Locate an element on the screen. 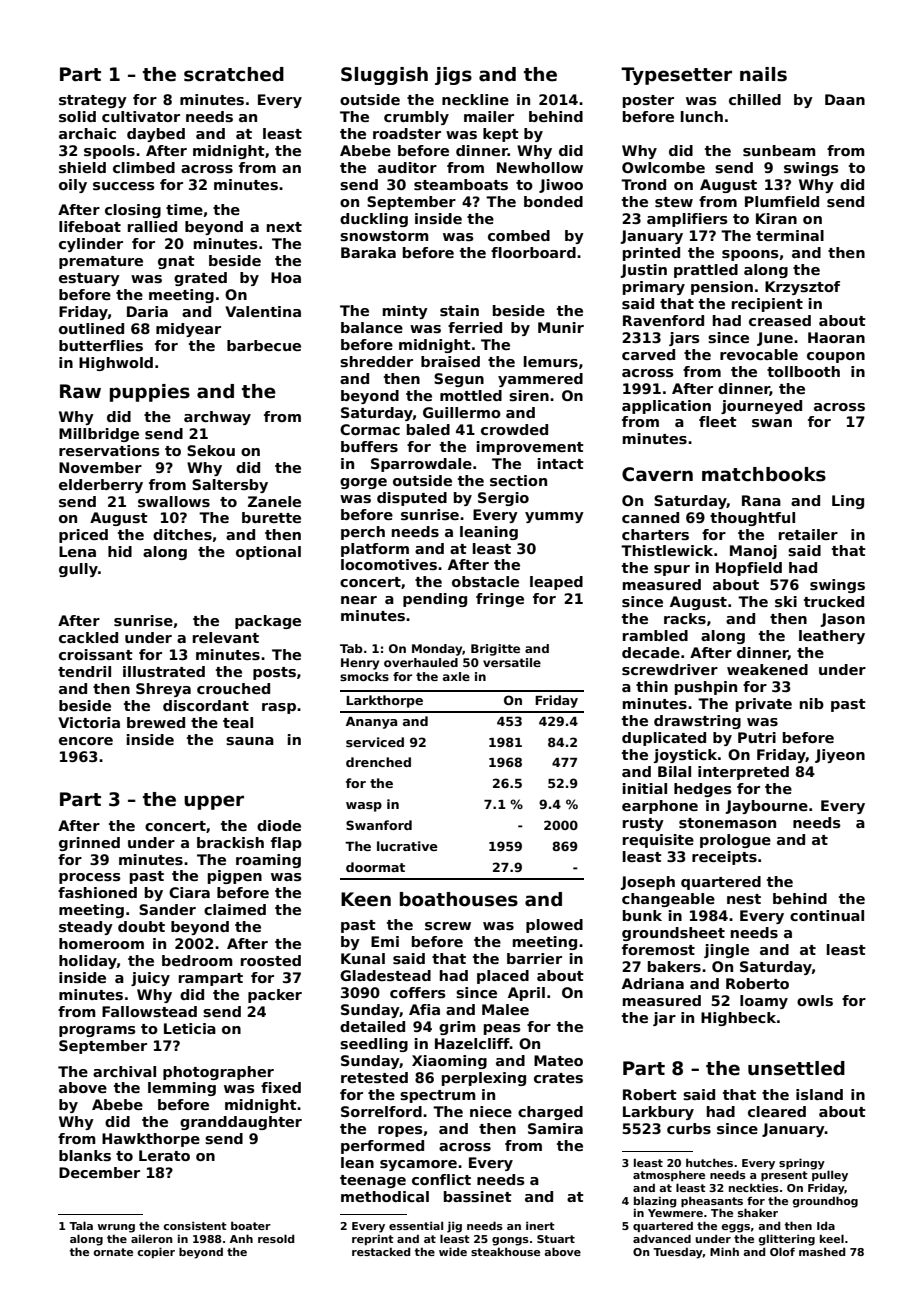 This screenshot has width=924, height=1308. Typesetter is located at coordinates (676, 76).
